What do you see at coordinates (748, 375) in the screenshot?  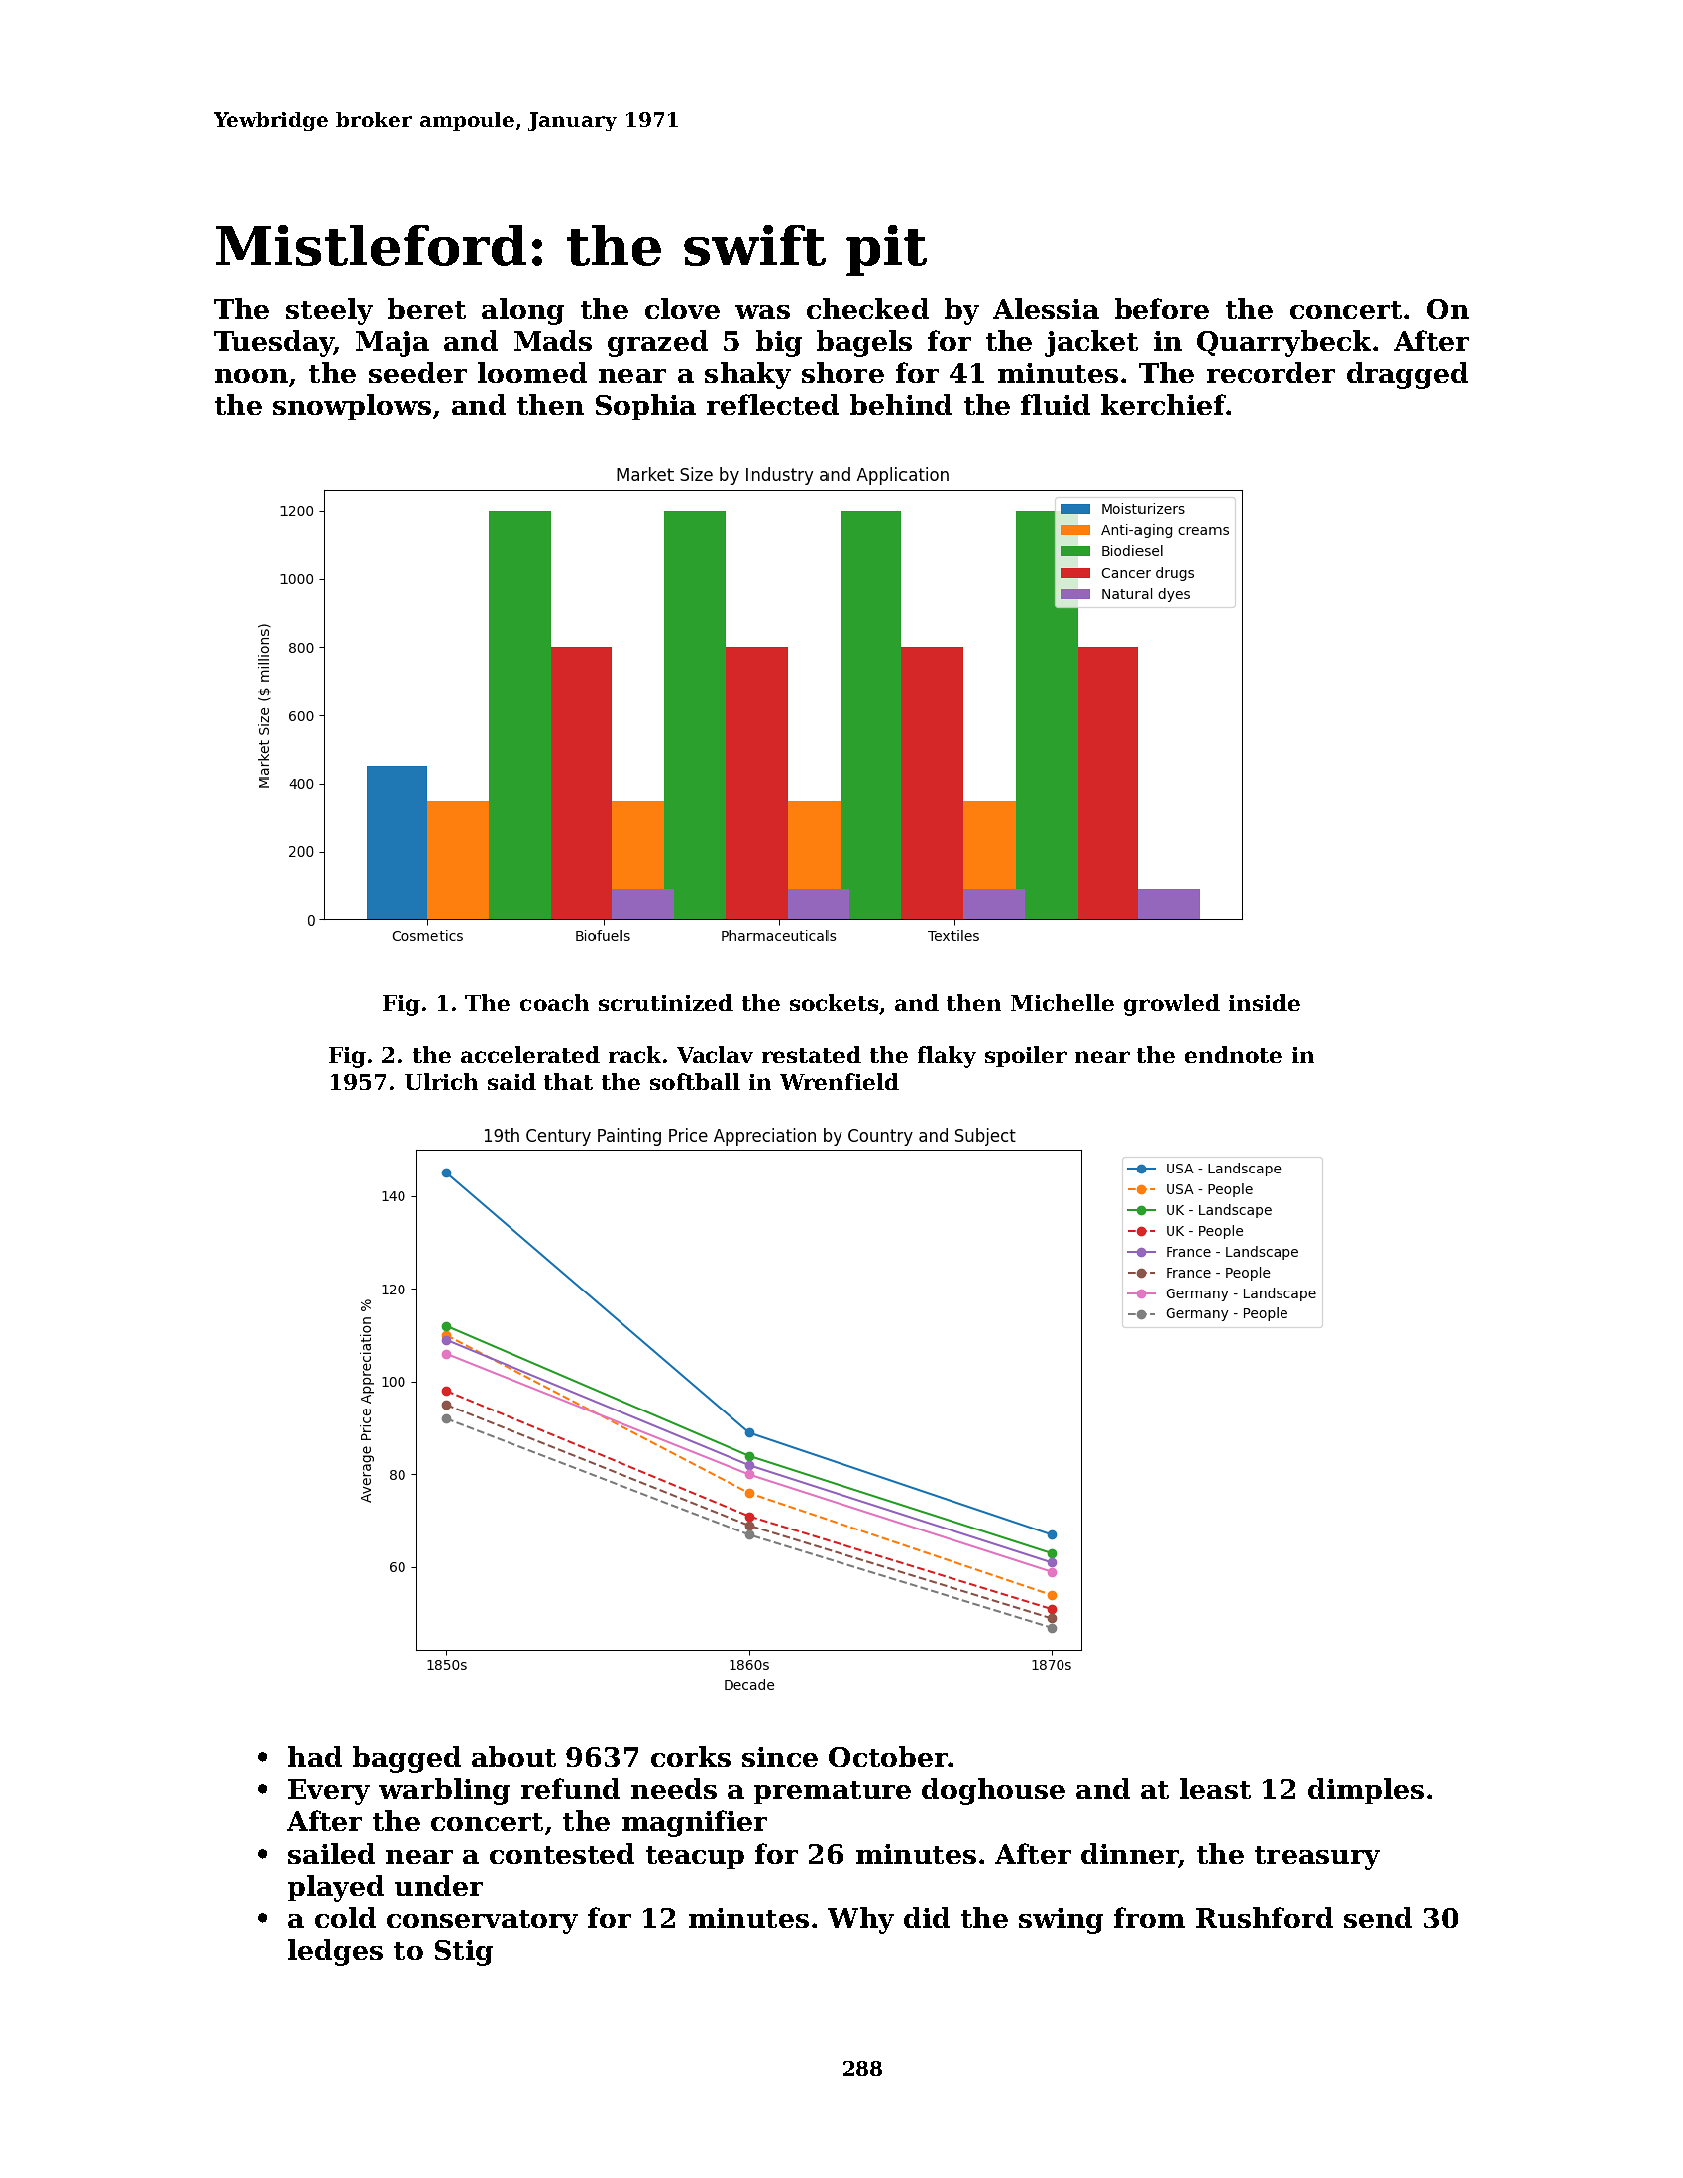 I see `shaky` at bounding box center [748, 375].
